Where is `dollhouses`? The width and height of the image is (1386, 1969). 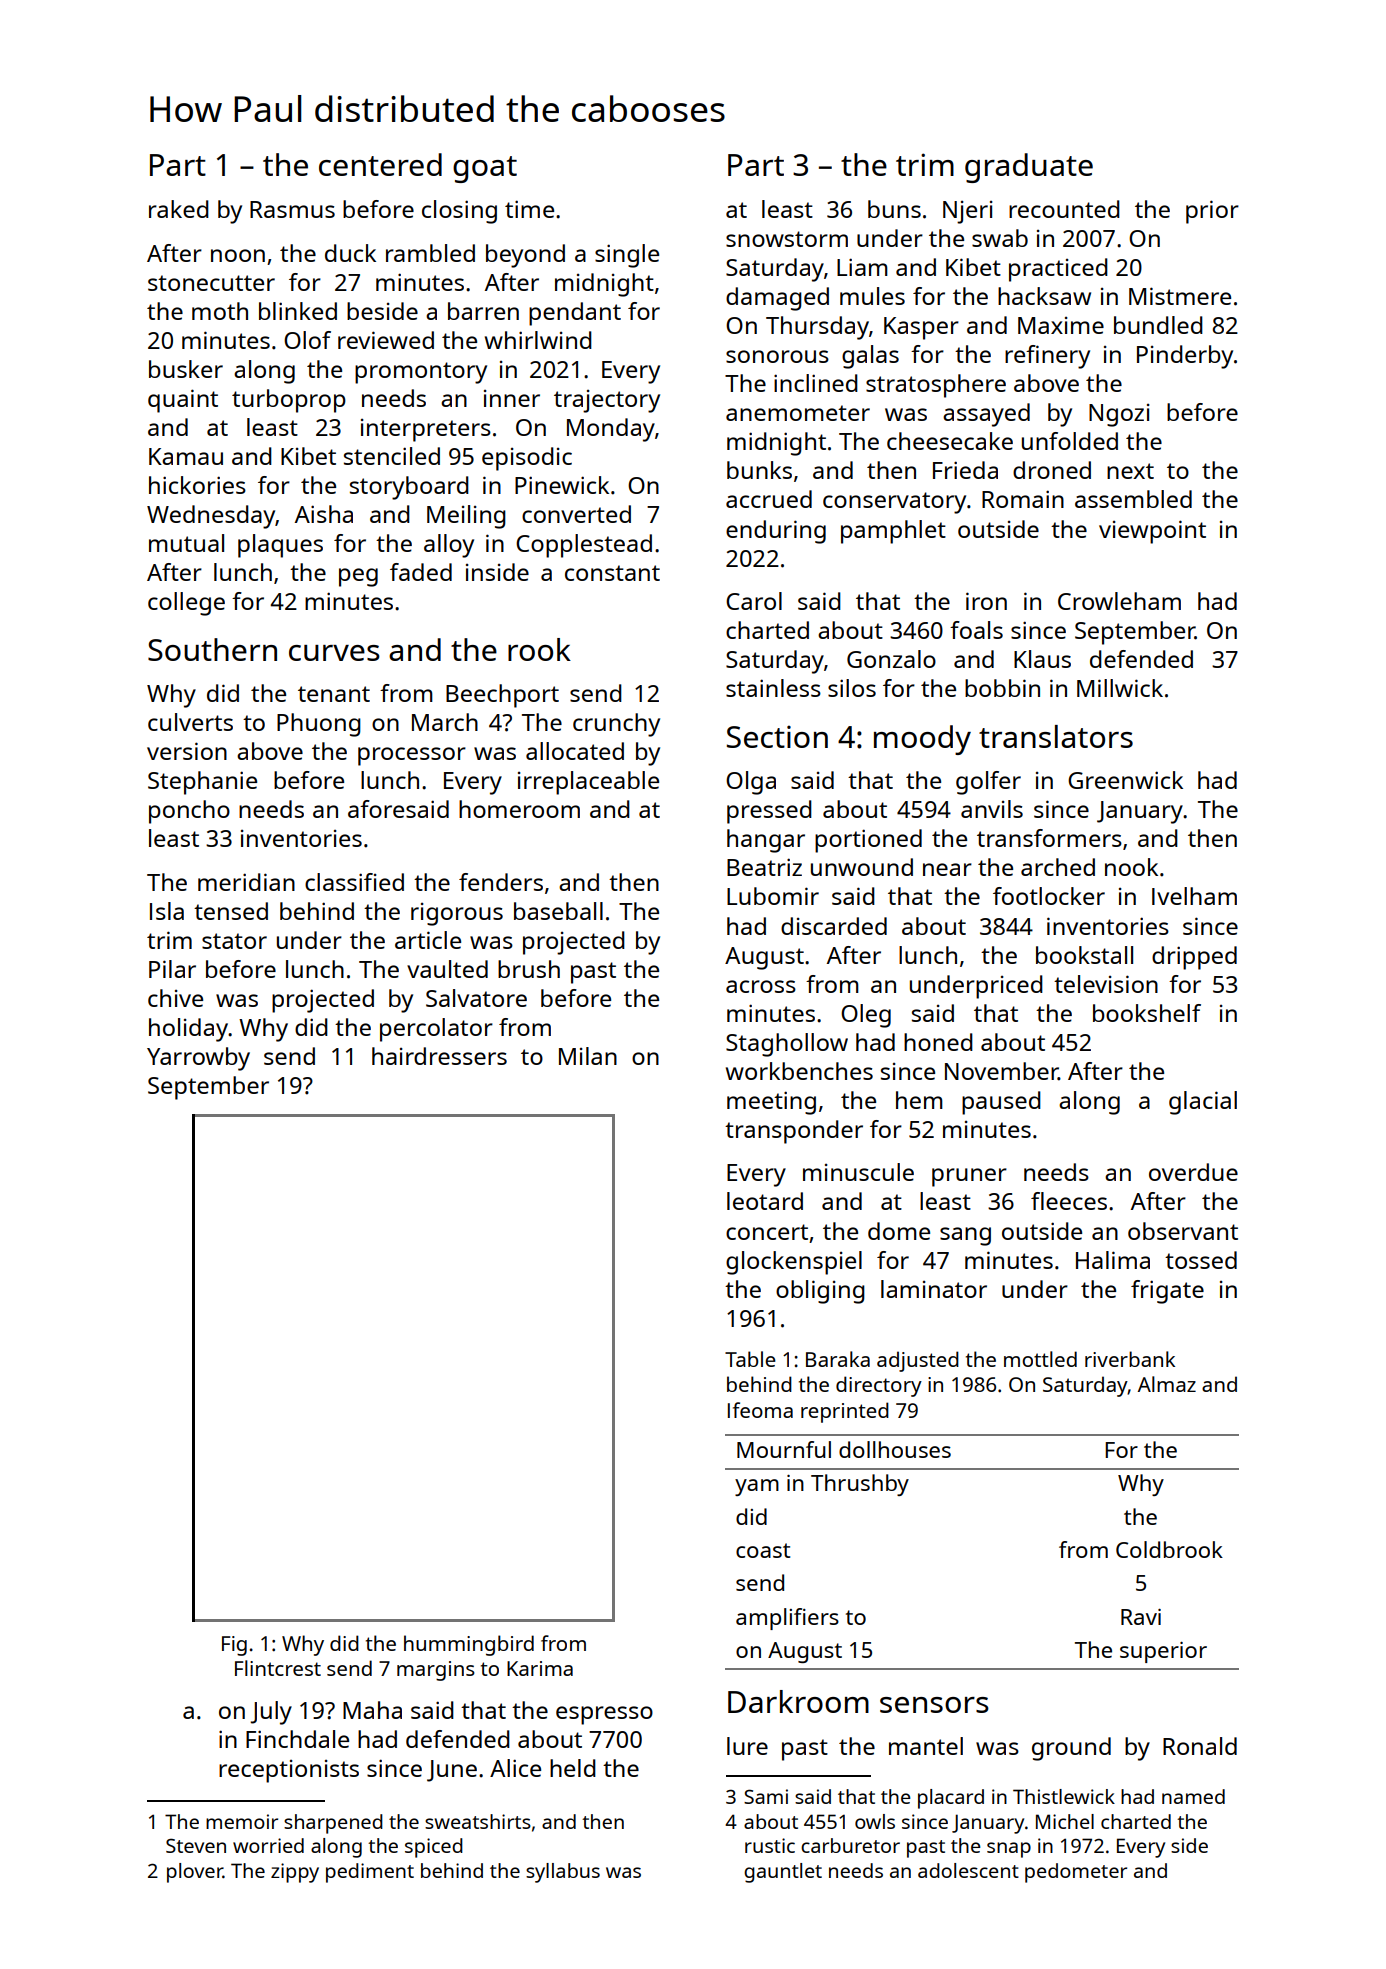
dollhouses is located at coordinates (895, 1449).
